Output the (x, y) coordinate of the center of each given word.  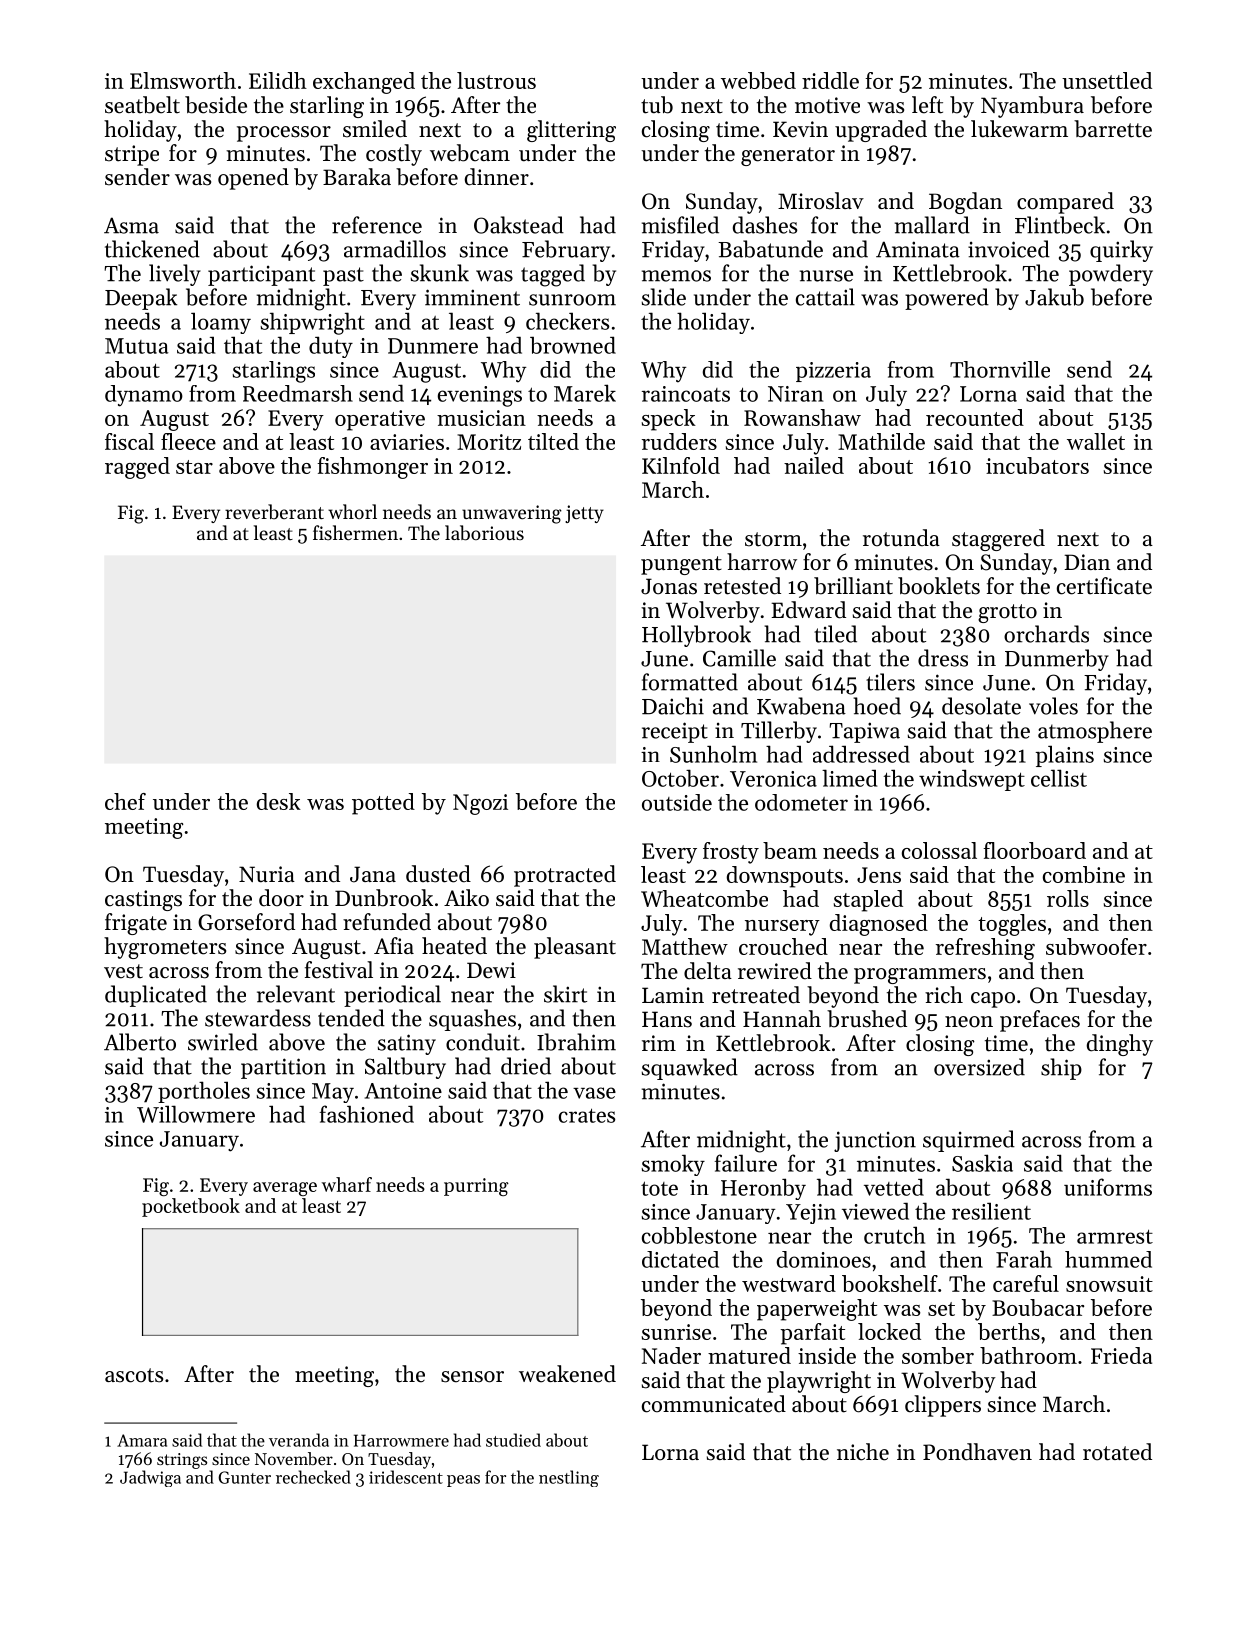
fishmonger (372, 468)
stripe (132, 155)
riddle (830, 80)
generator (788, 156)
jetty (584, 514)
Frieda (1121, 1355)
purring (476, 1187)
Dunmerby (1057, 660)
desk (279, 801)
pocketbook (191, 1207)
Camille (739, 658)
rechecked (313, 1477)
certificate (1104, 586)
